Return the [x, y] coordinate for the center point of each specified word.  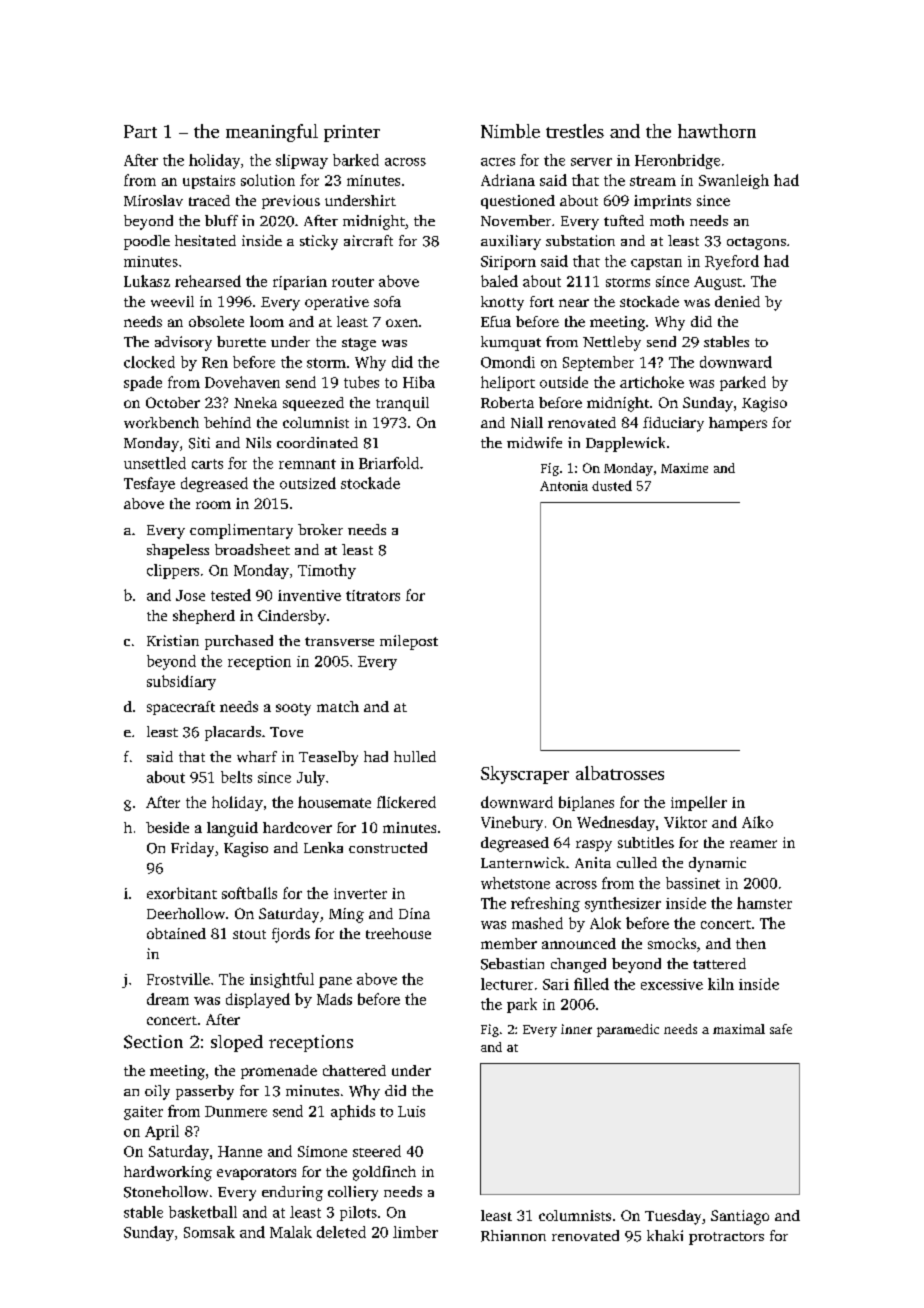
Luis [411, 1111]
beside [167, 827]
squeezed [313, 404]
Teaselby [328, 758]
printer [352, 133]
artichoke [652, 382]
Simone [322, 1151]
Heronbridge [677, 161]
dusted [612, 485]
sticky [319, 242]
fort [542, 301]
